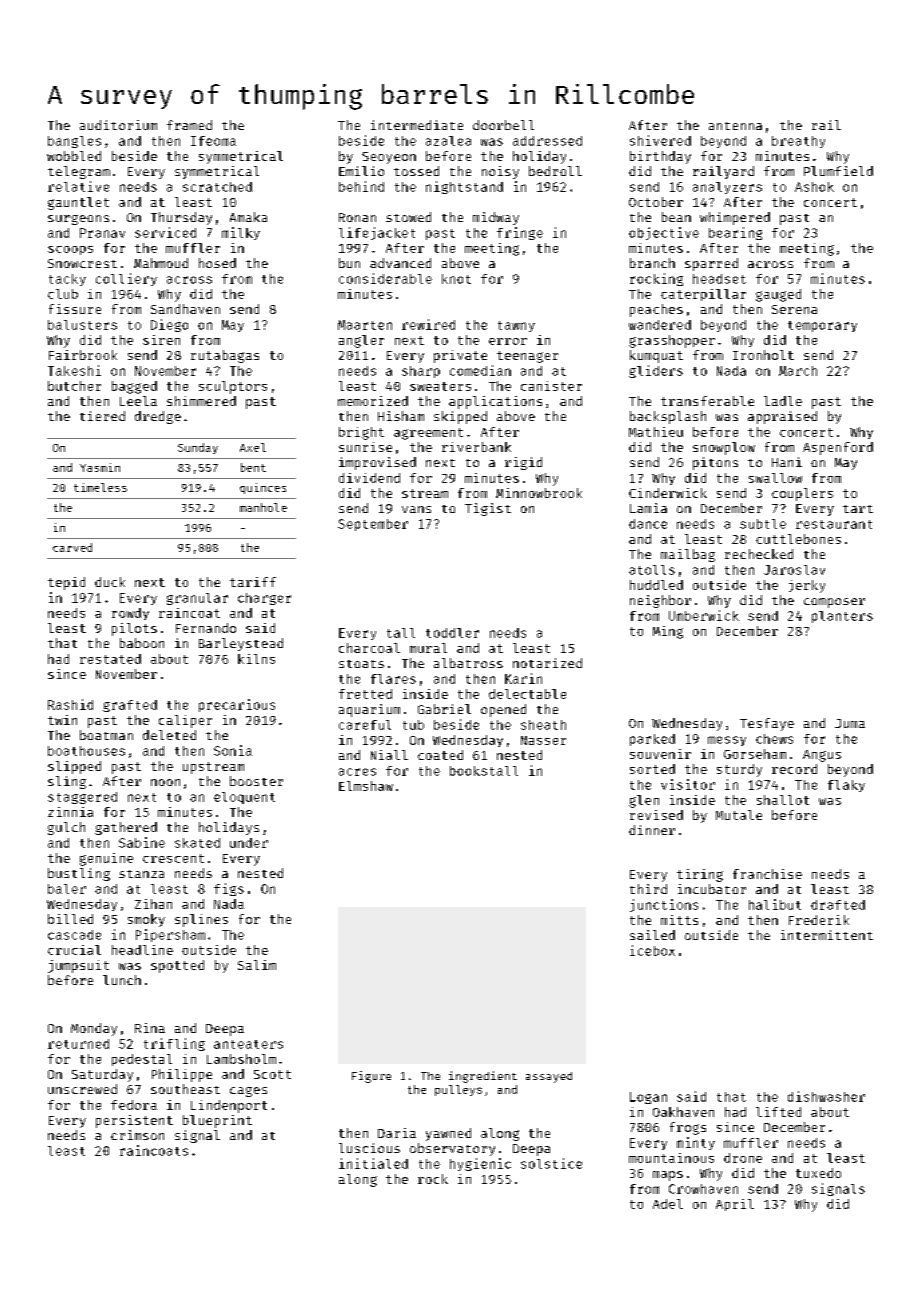 Image resolution: width=924 pixels, height=1308 pixels. What do you see at coordinates (137, 1135) in the page?
I see `crimson` at bounding box center [137, 1135].
